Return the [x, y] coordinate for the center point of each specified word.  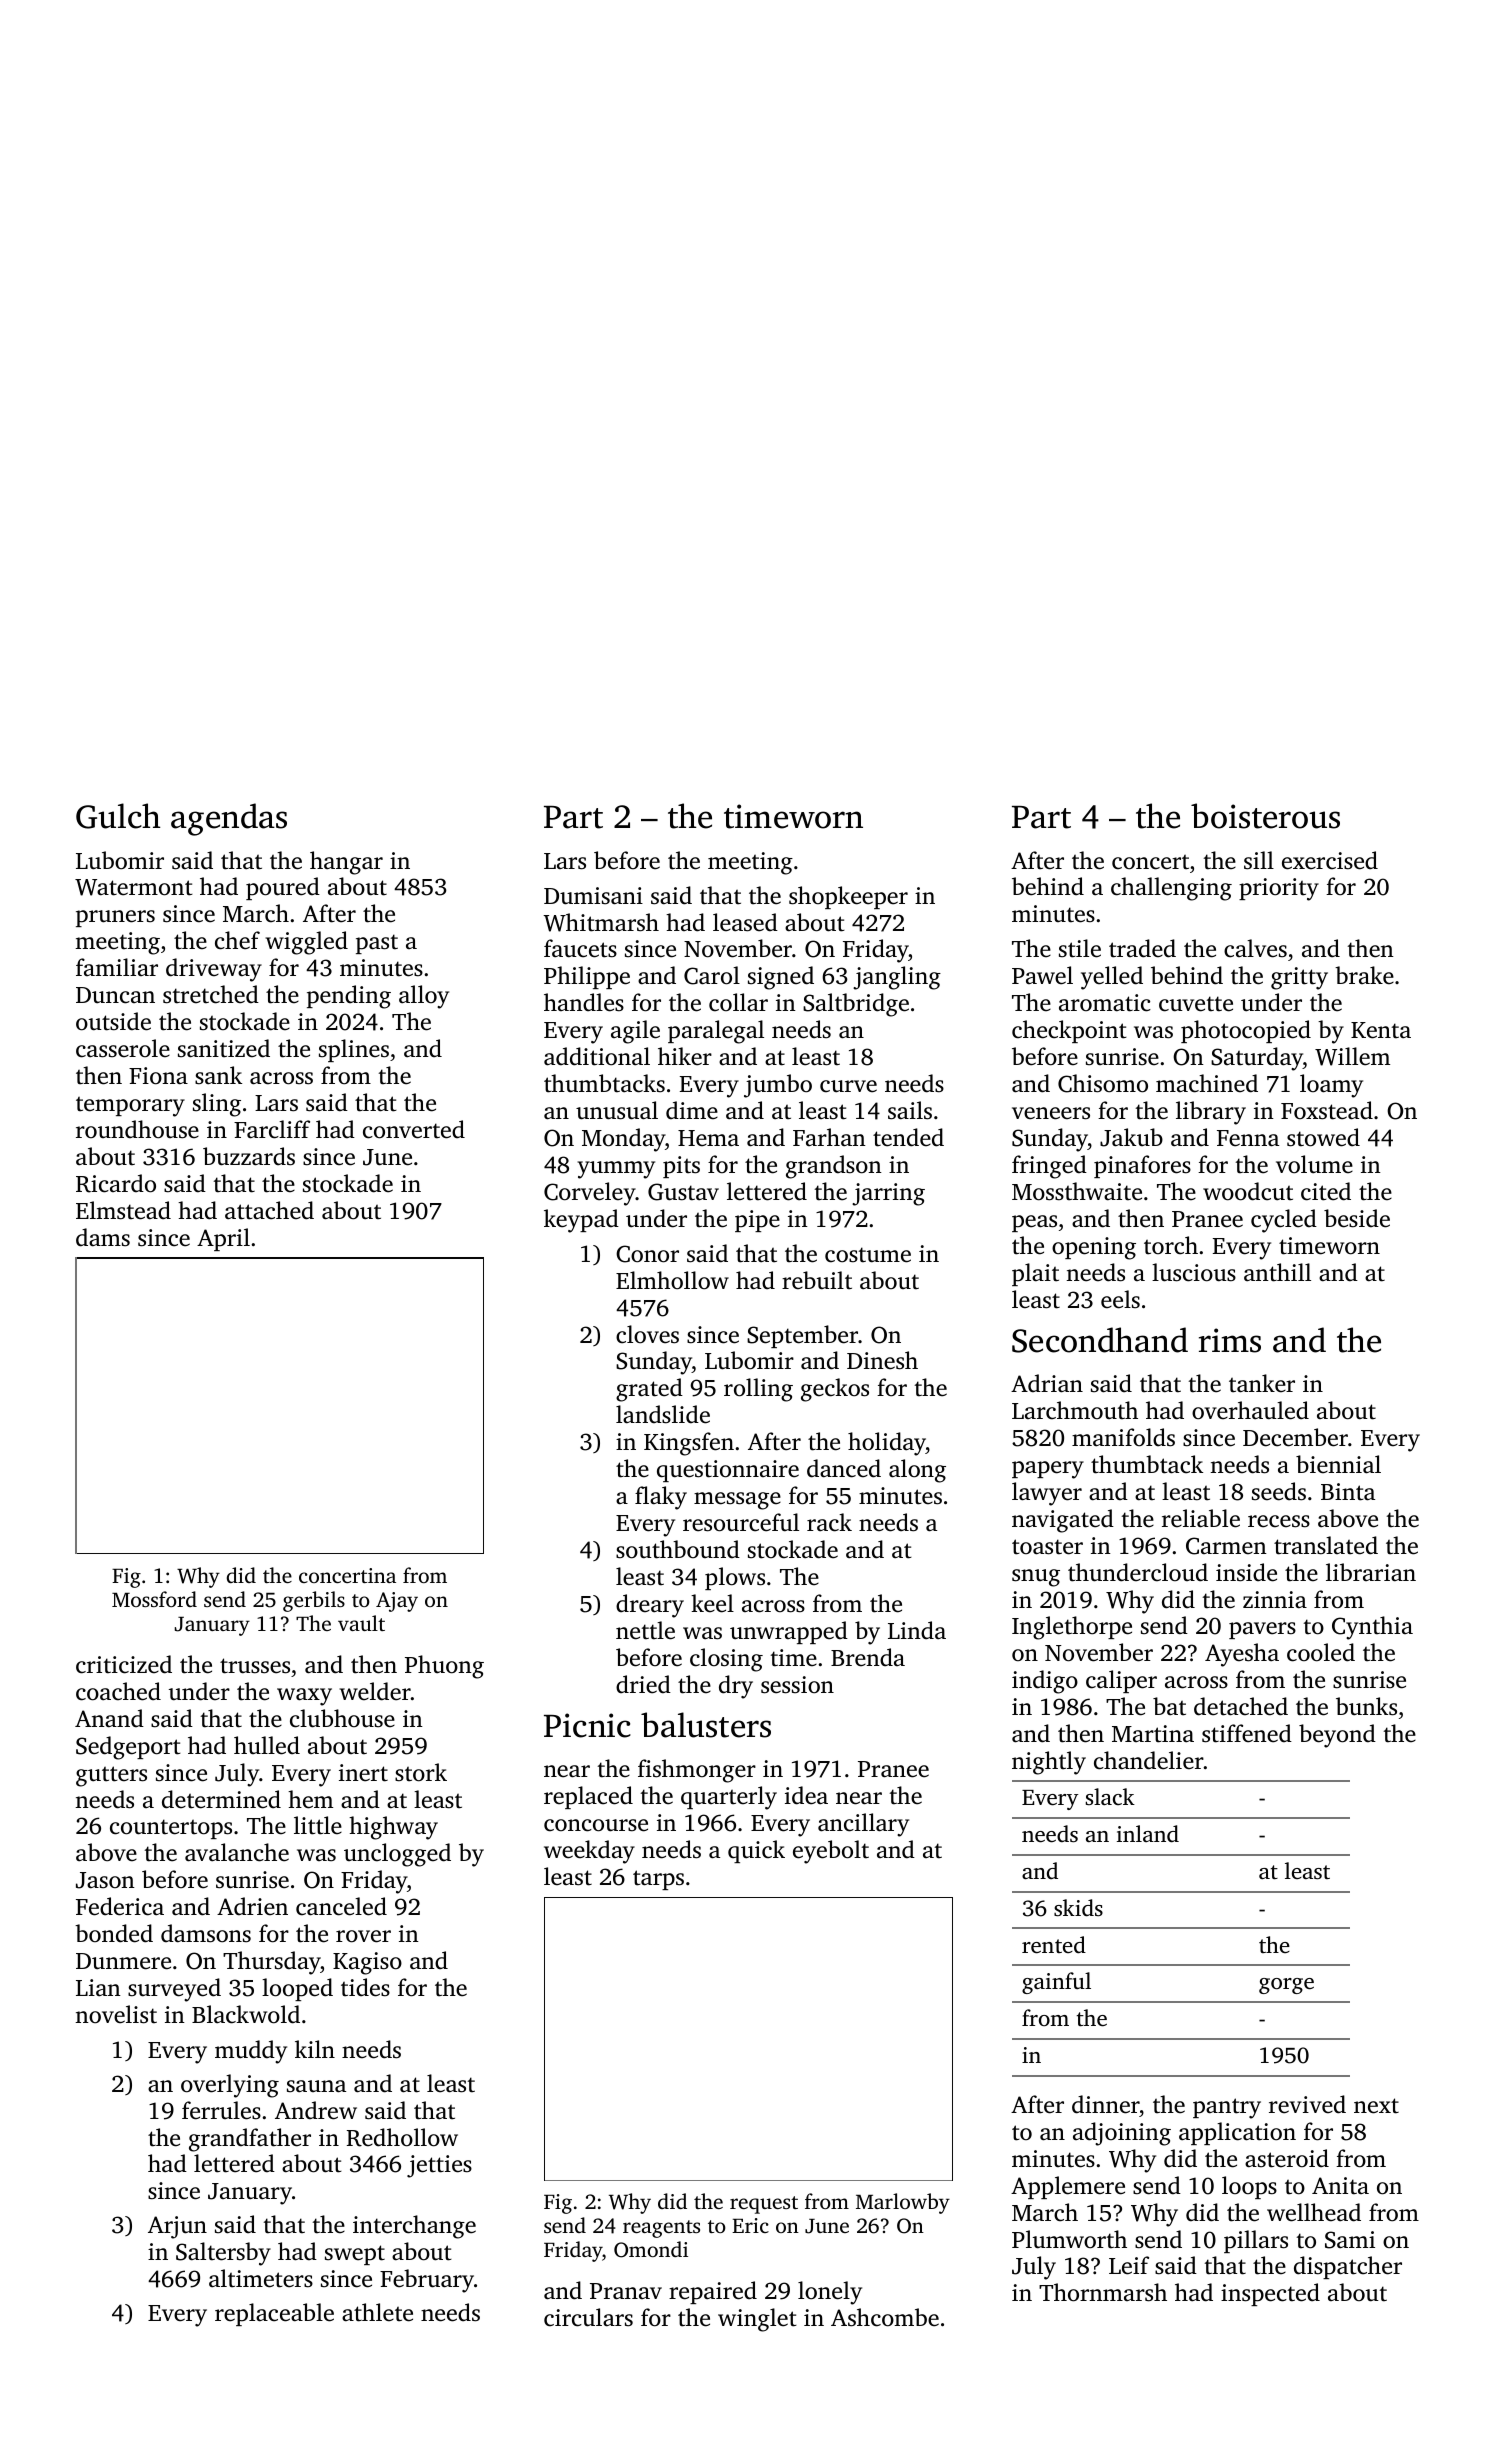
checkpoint [1069, 1031]
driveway [214, 970]
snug [1036, 1578]
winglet [757, 2320]
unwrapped [789, 1632]
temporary [130, 1107]
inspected [1270, 2294]
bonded [114, 1933]
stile [1080, 948]
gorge [1286, 1986]
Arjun [177, 2227]
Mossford [154, 1599]
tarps [658, 1880]
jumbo [778, 1086]
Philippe [587, 977]
